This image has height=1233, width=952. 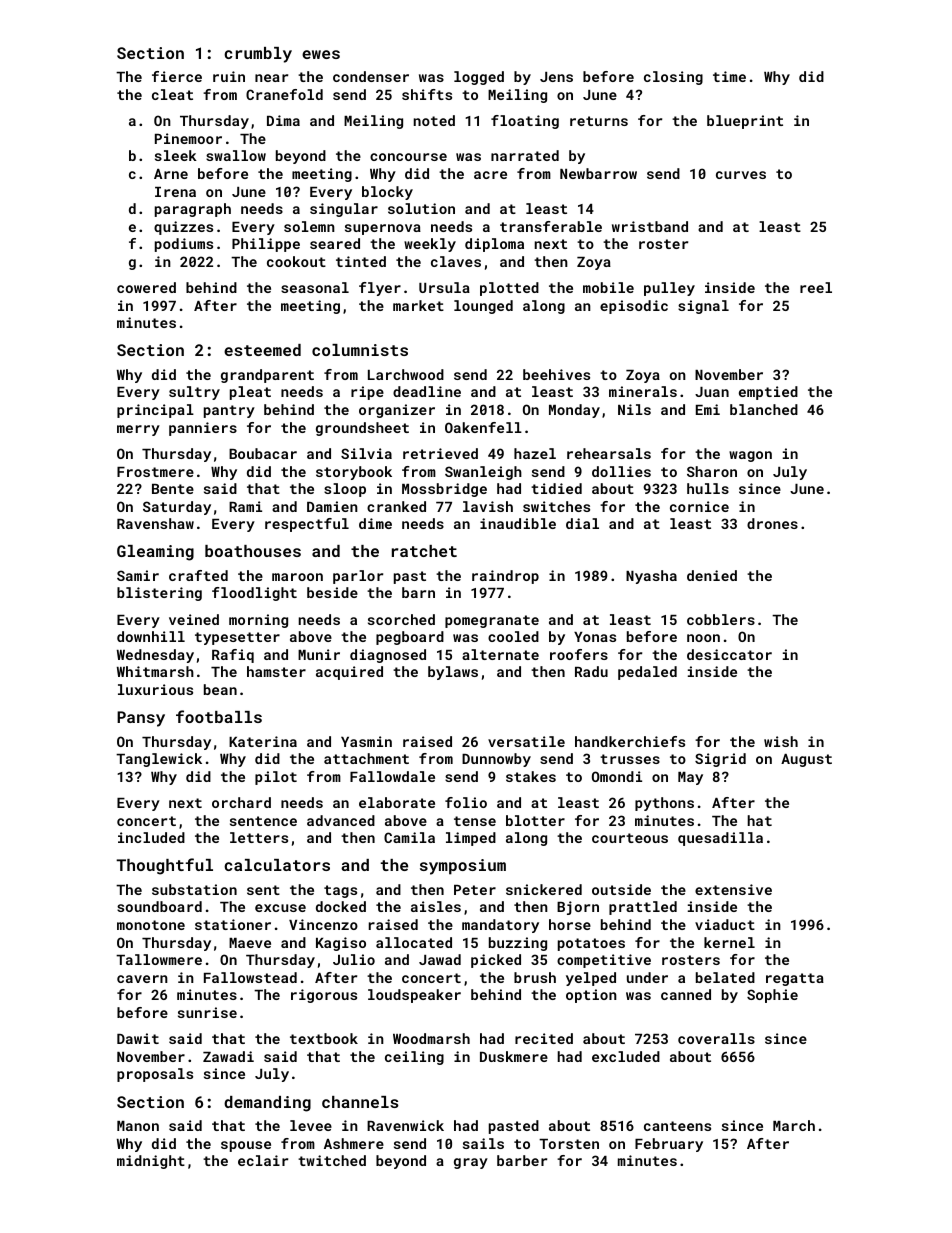 I want to click on Tanglewick, so click(x=159, y=760).
